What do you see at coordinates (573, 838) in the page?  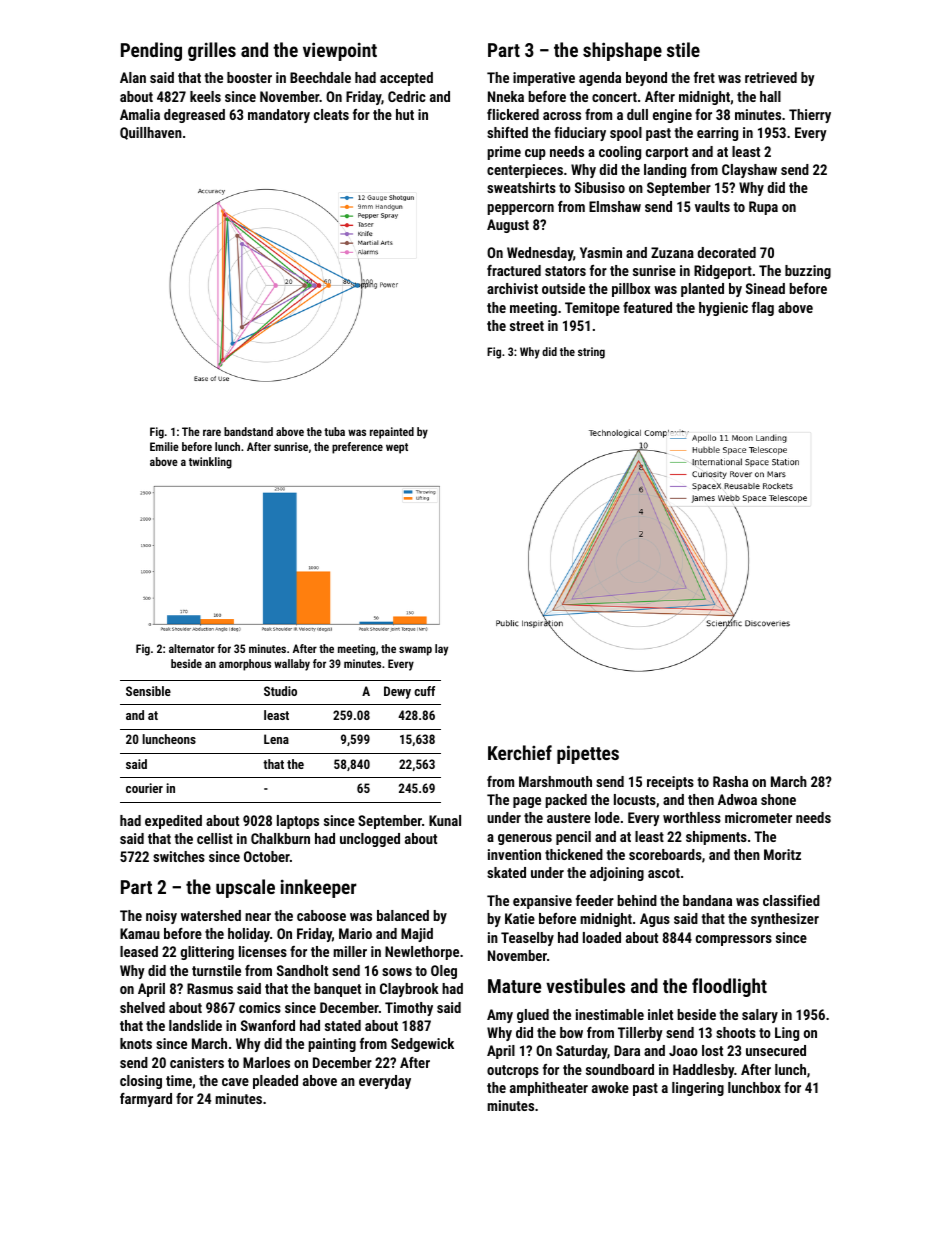 I see `pencil` at bounding box center [573, 838].
